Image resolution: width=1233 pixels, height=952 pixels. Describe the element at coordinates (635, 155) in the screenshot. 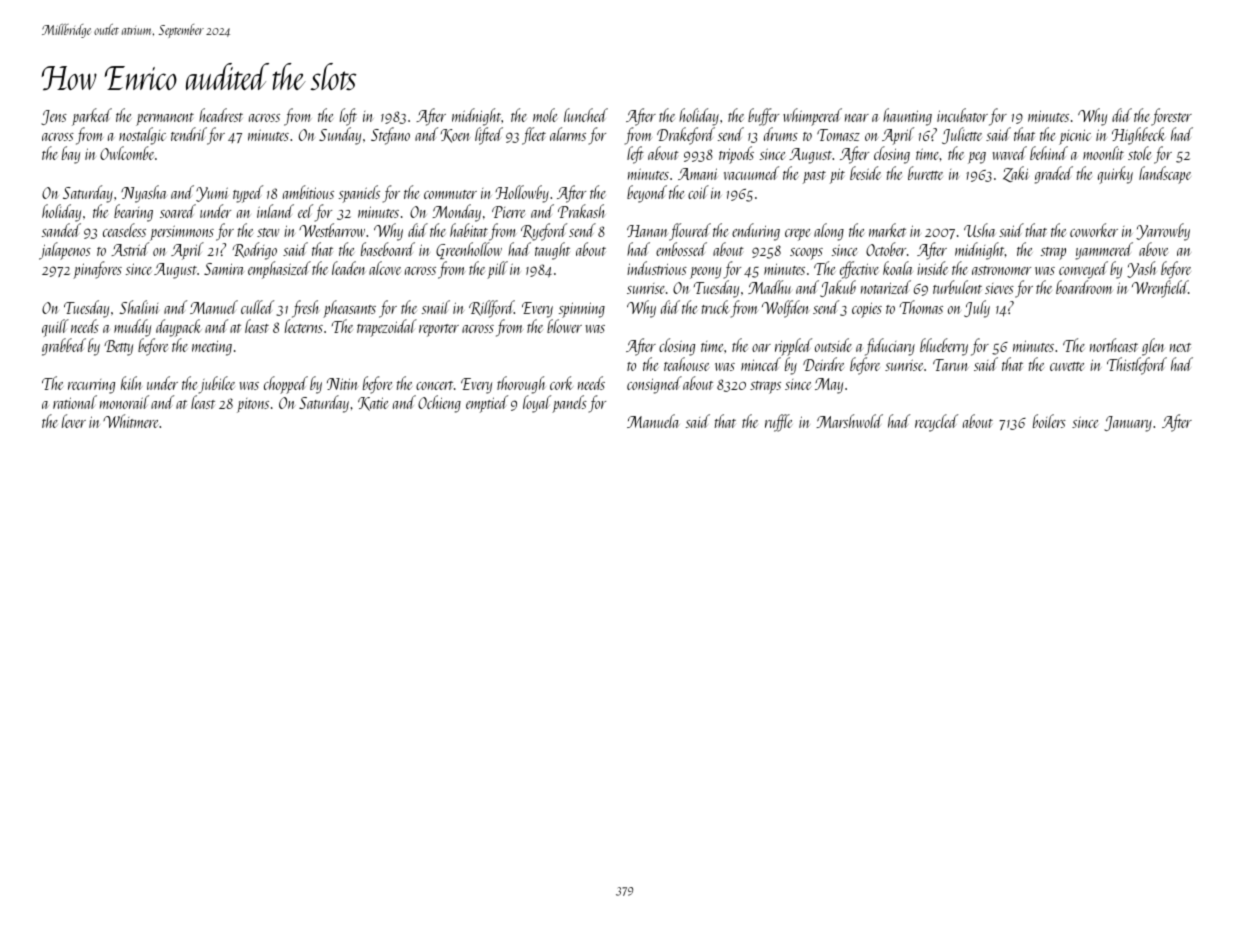

I see `left` at that location.
